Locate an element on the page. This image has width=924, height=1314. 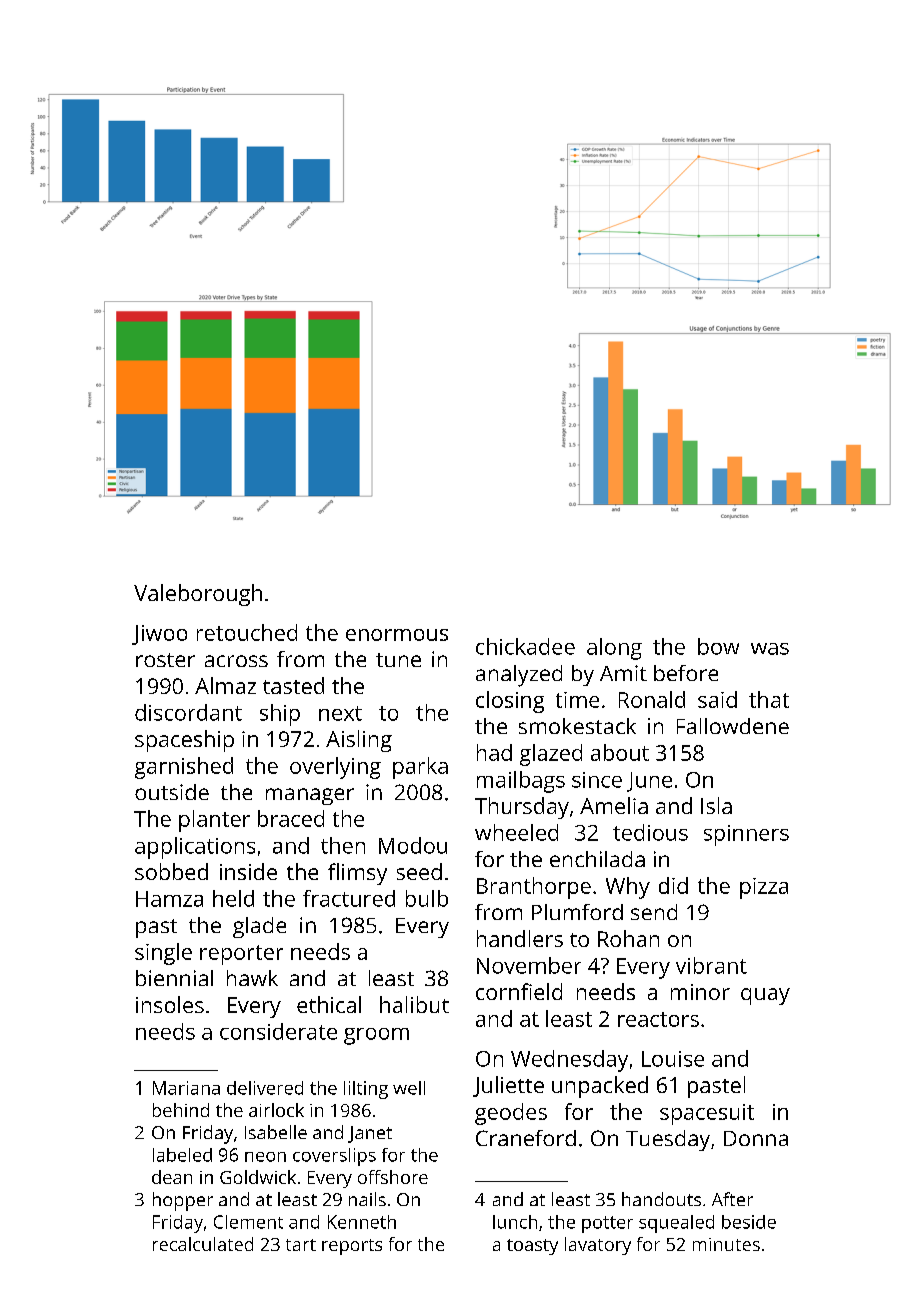
Louise is located at coordinates (673, 1059).
